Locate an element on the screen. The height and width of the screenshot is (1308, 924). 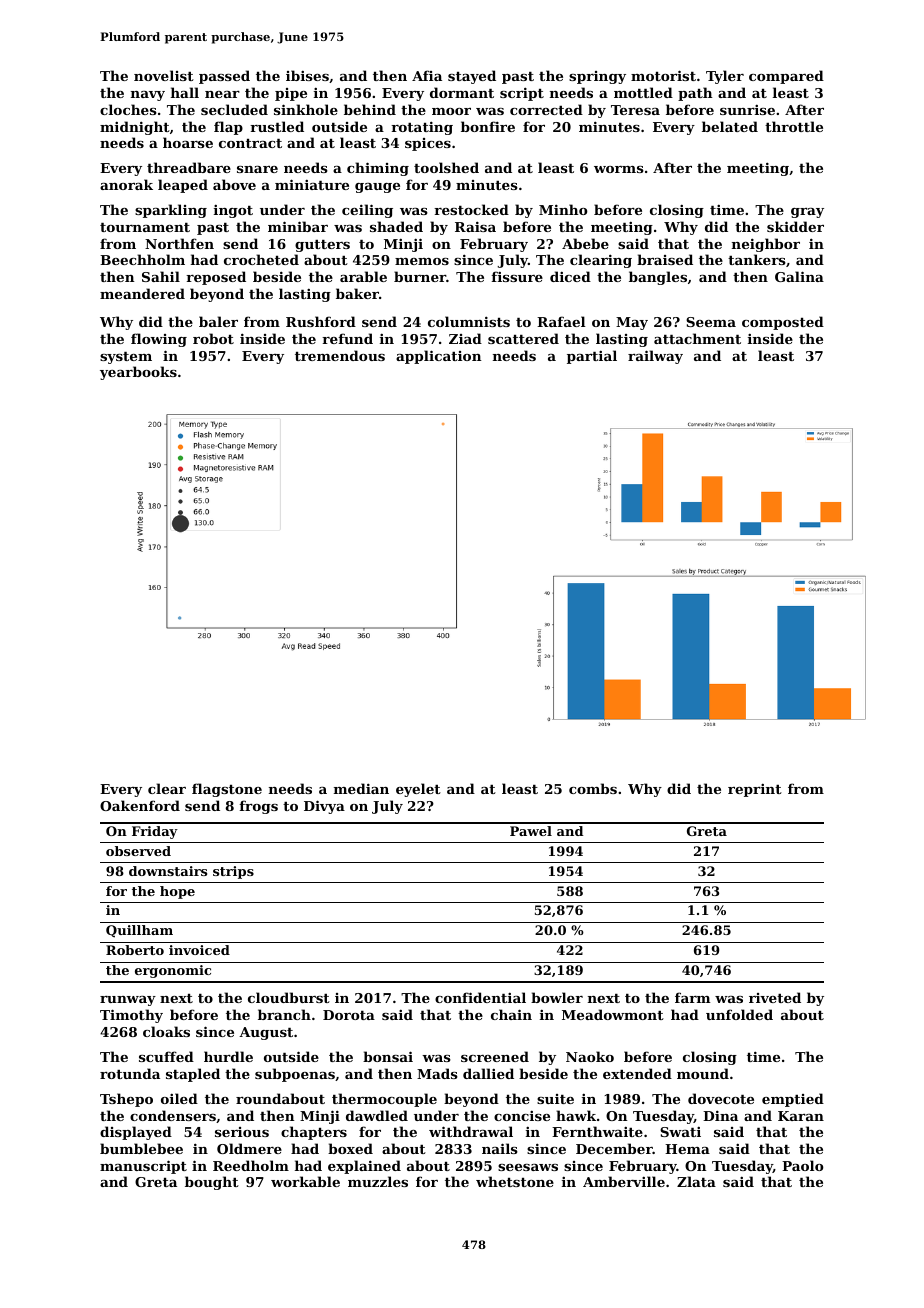
reprint is located at coordinates (755, 790).
